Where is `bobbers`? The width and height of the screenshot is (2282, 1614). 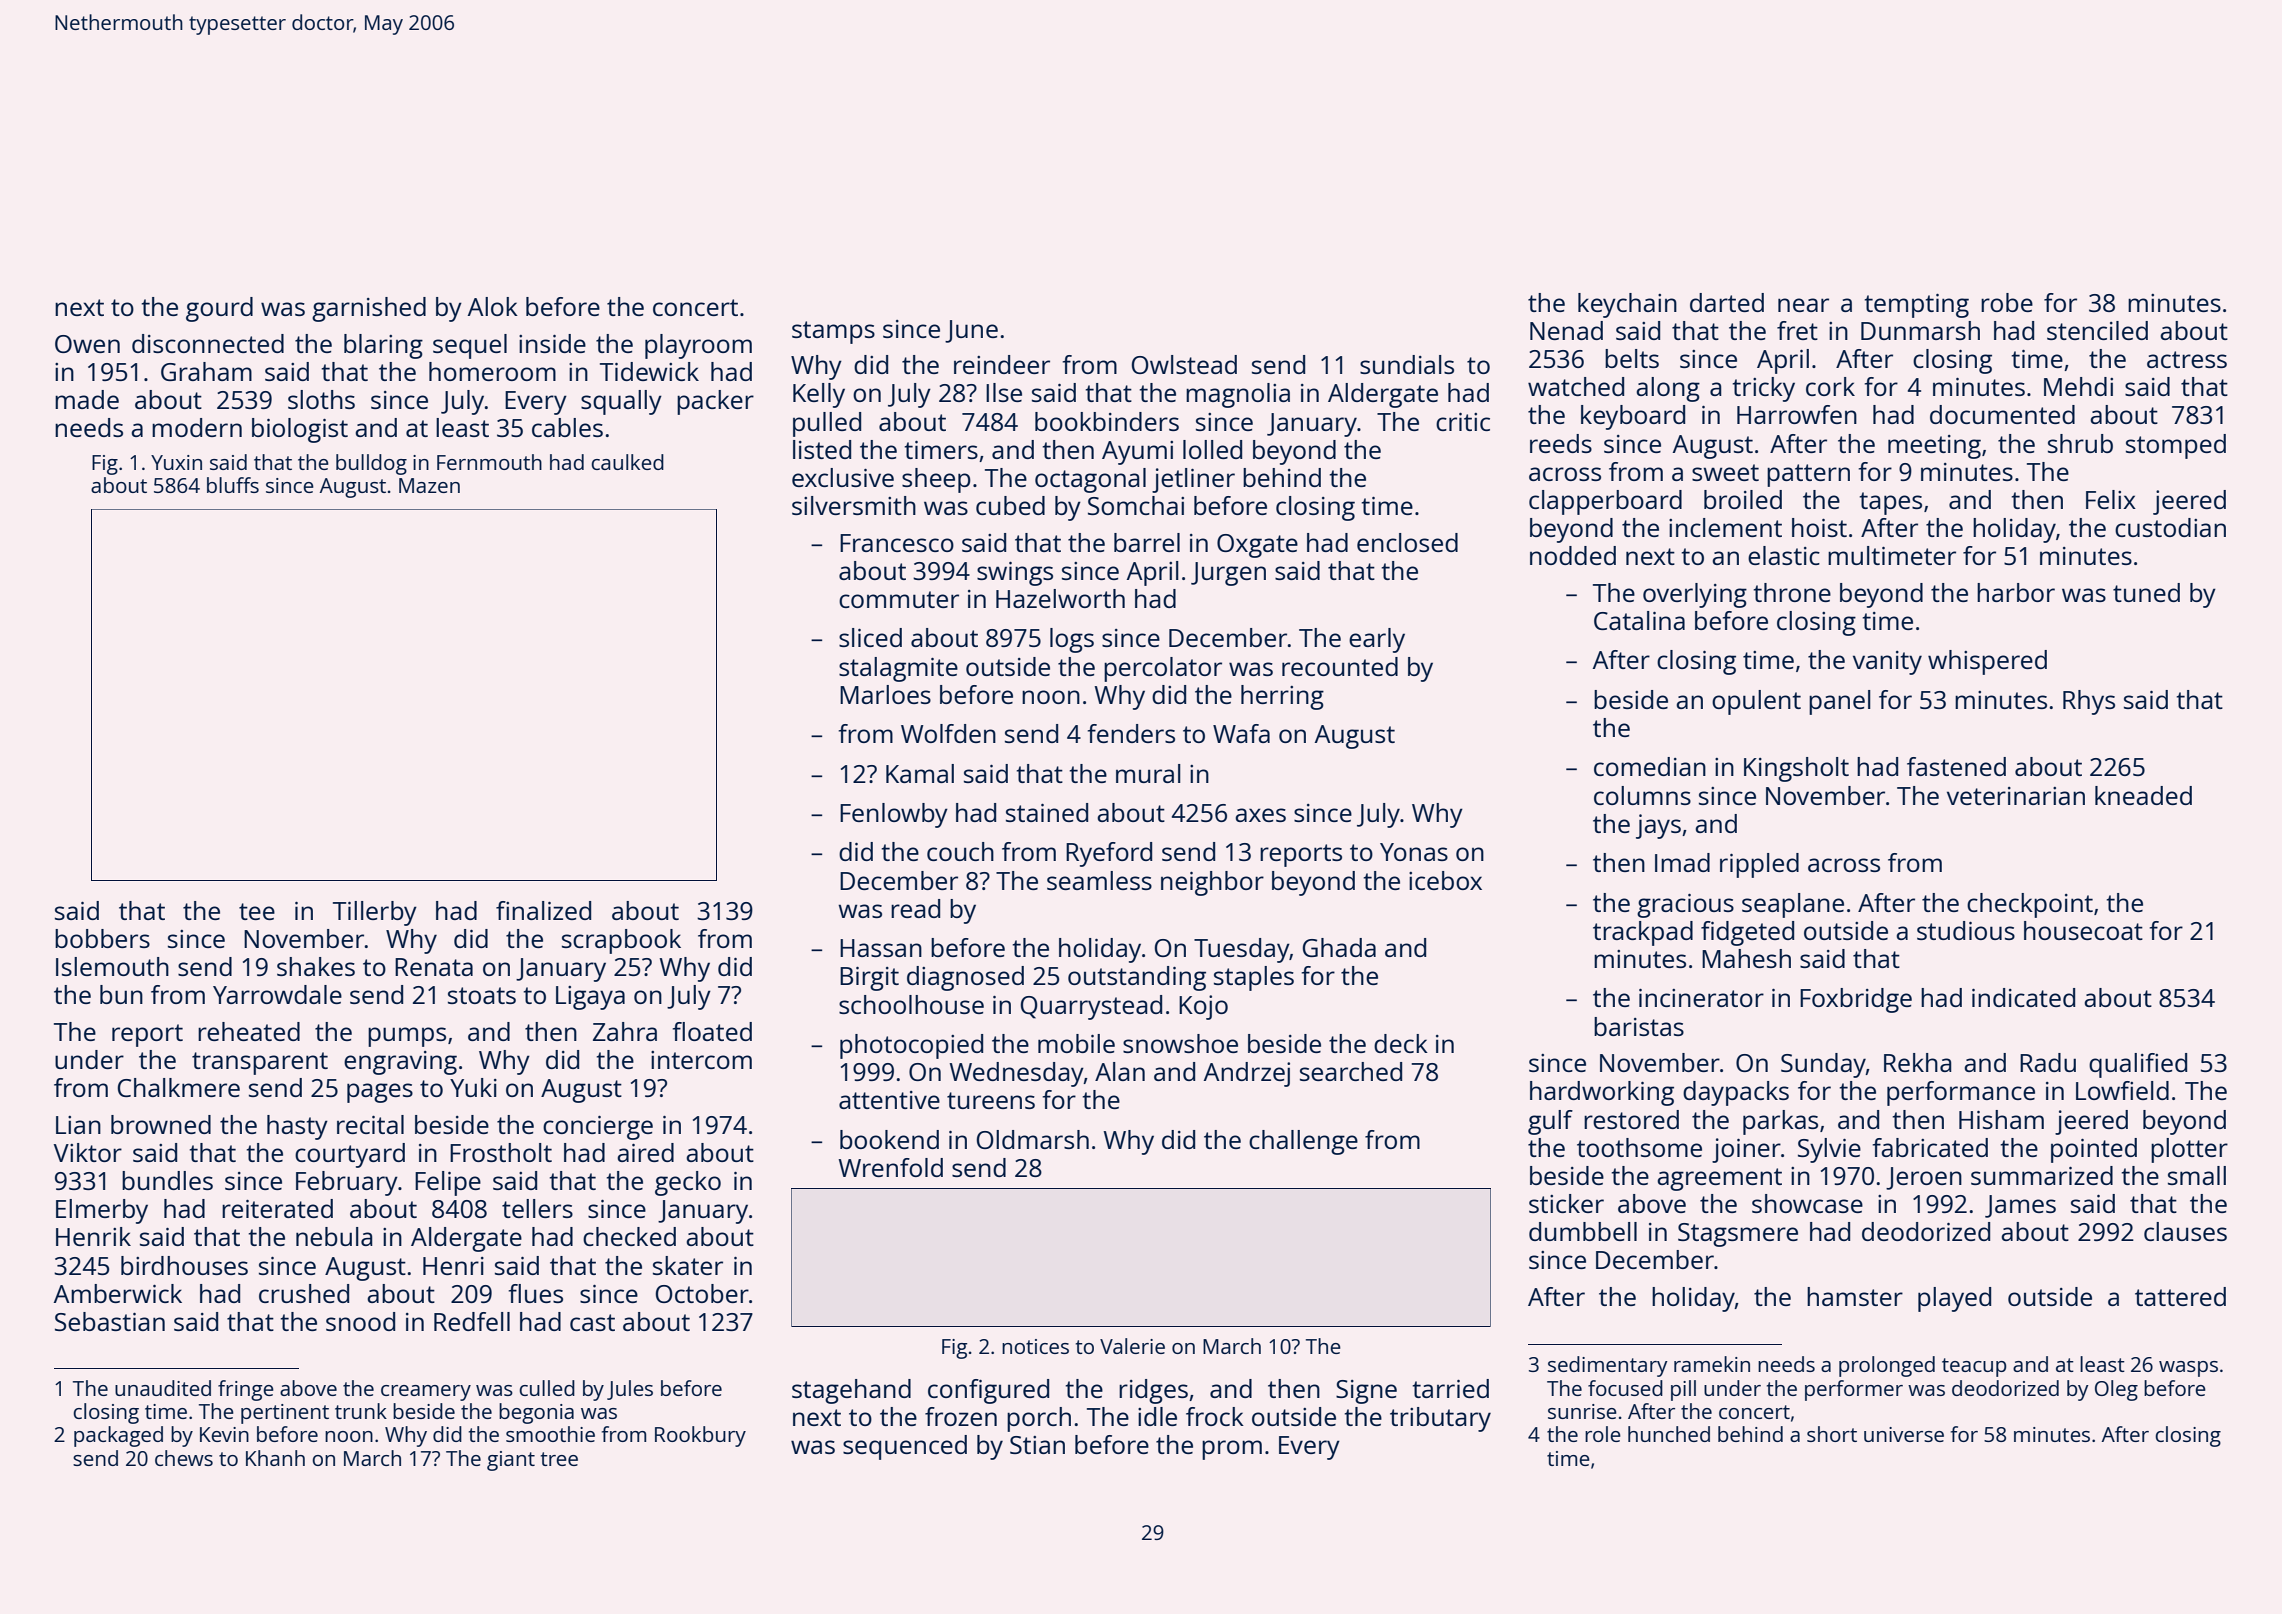 bobbers is located at coordinates (102, 938).
